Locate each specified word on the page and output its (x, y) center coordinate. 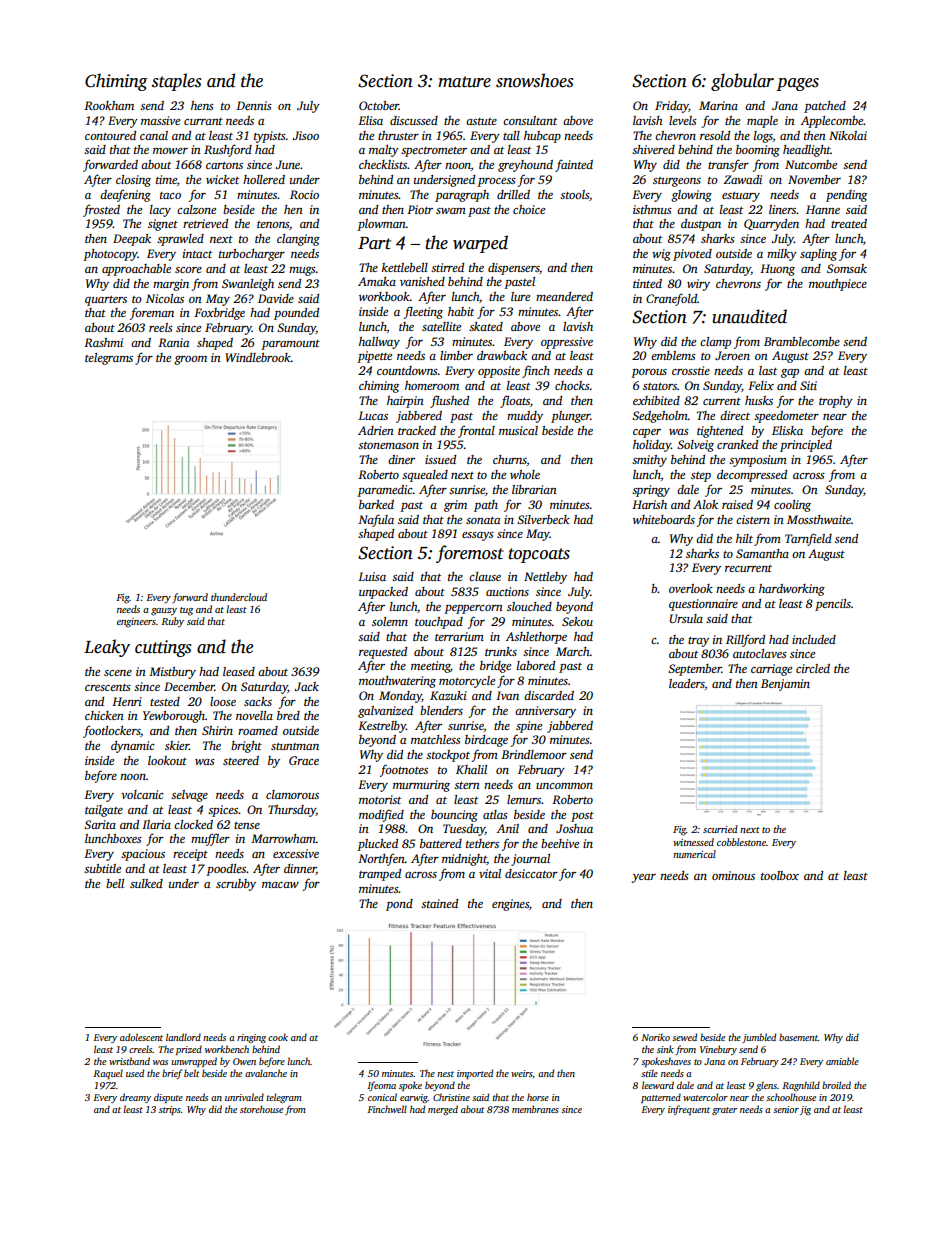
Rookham (109, 105)
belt (191, 1073)
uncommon (564, 786)
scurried (720, 829)
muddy (525, 417)
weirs (522, 1074)
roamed (258, 730)
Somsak (847, 268)
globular (742, 82)
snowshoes (534, 80)
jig (805, 1110)
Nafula (376, 520)
